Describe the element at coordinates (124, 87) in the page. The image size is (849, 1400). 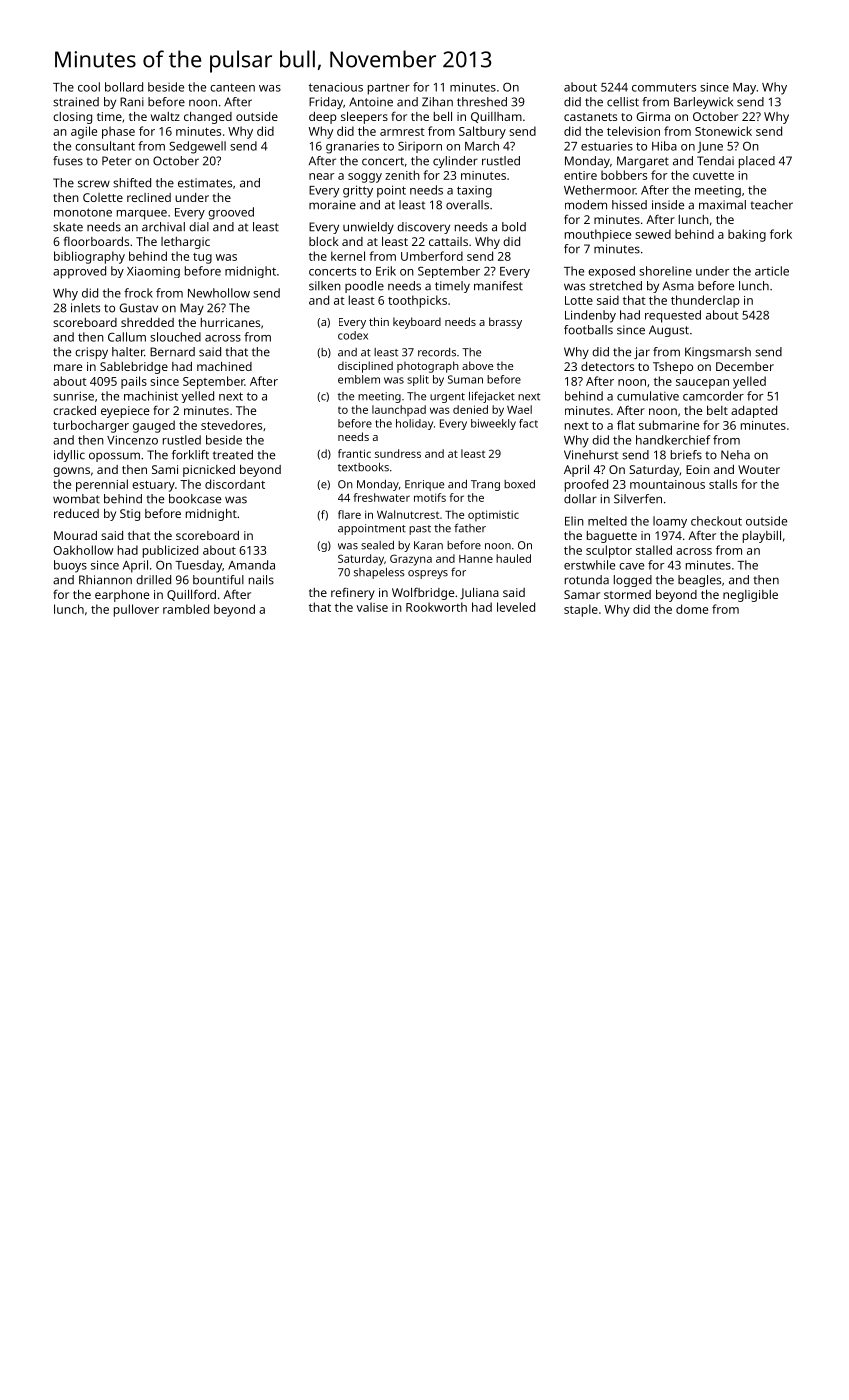
I see `bollard` at that location.
